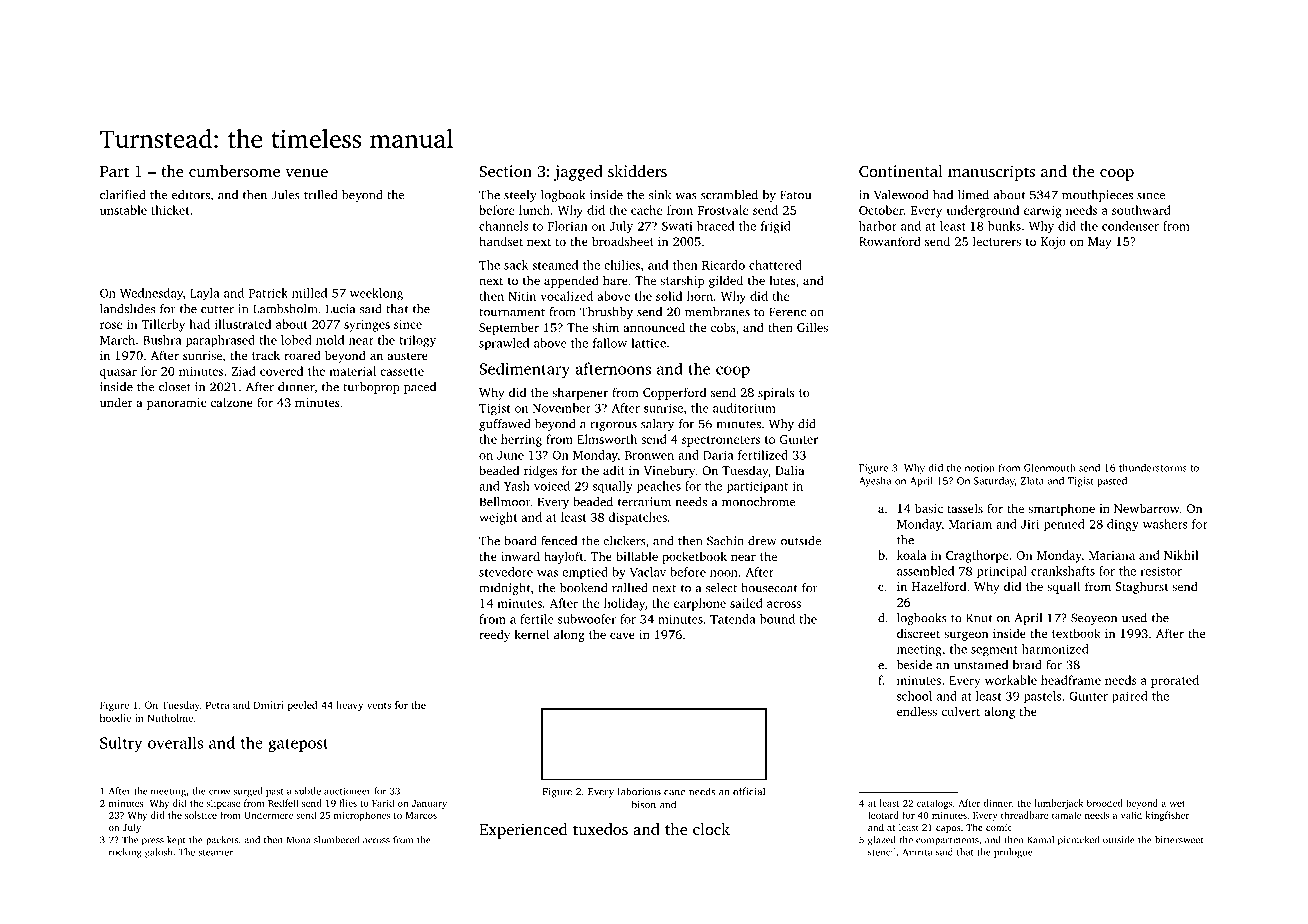 The image size is (1308, 924). What do you see at coordinates (176, 404) in the screenshot?
I see `panoramic` at bounding box center [176, 404].
